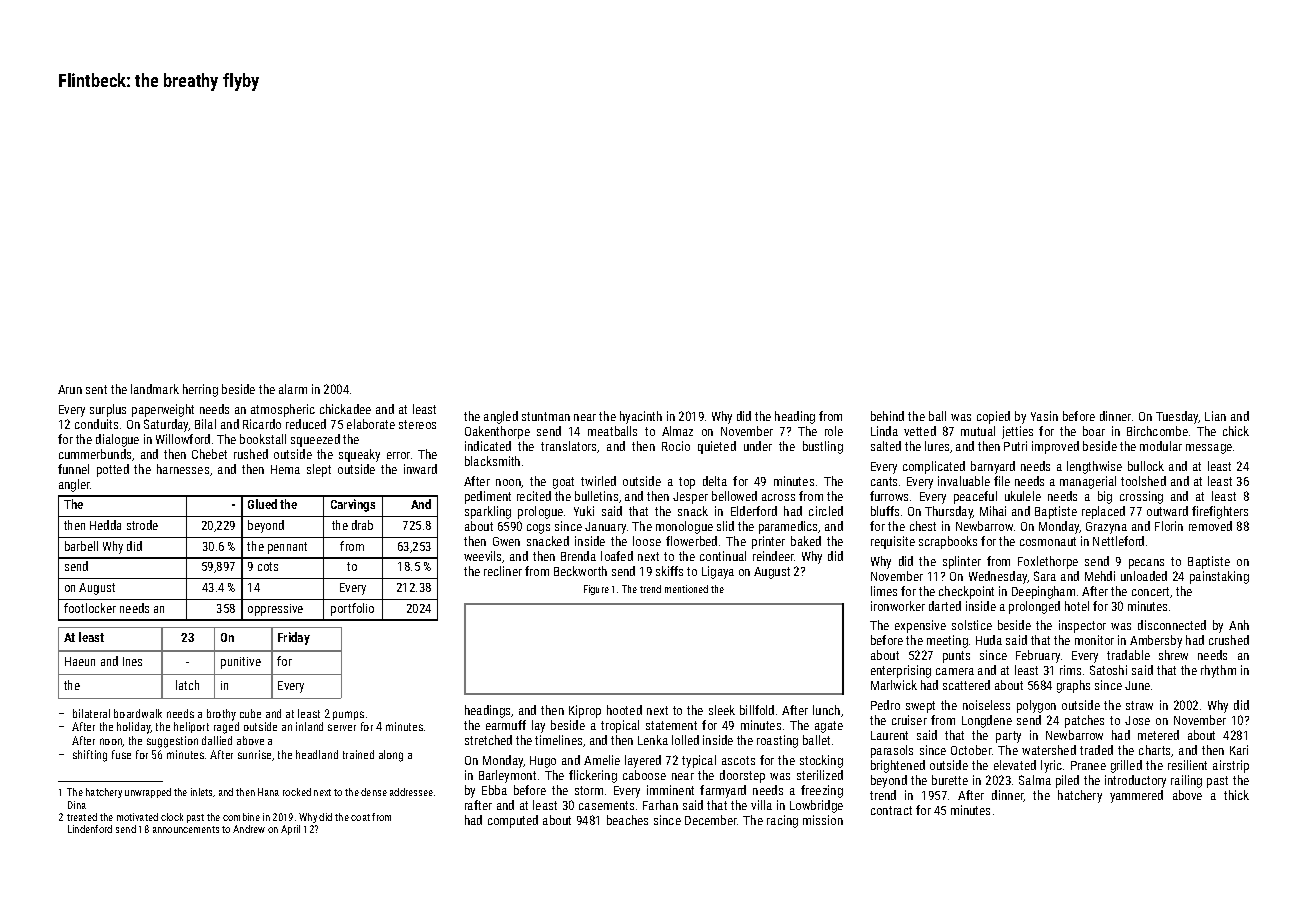  What do you see at coordinates (998, 577) in the image?
I see `Wednesday` at bounding box center [998, 577].
